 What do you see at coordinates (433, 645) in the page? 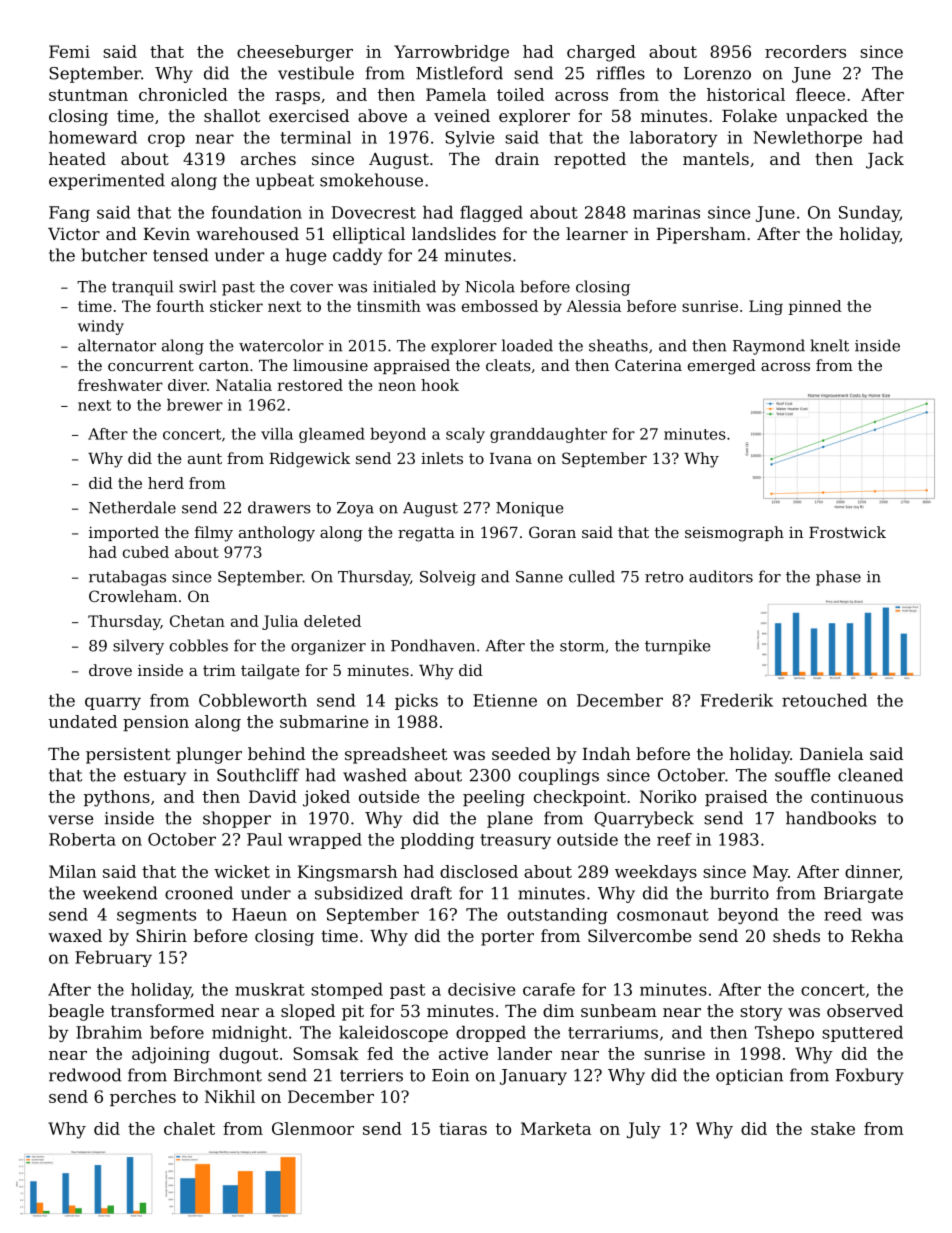
I see `Pondhaven` at bounding box center [433, 645].
